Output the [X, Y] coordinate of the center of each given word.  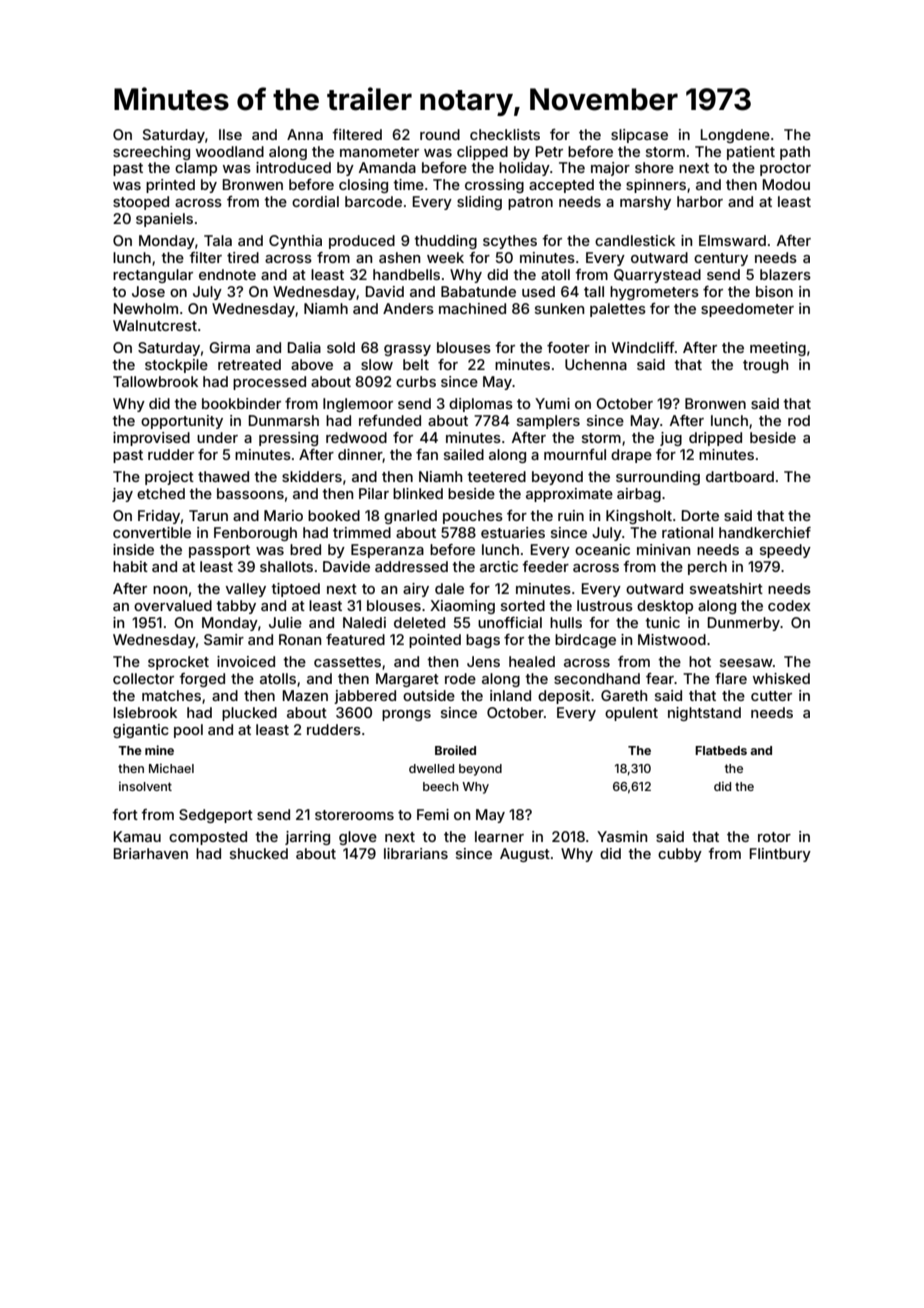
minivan [663, 549]
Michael [171, 768]
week [445, 257]
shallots [286, 566]
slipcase [639, 136]
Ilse [230, 134]
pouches [473, 517]
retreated [249, 364]
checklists [505, 134]
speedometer [747, 310]
